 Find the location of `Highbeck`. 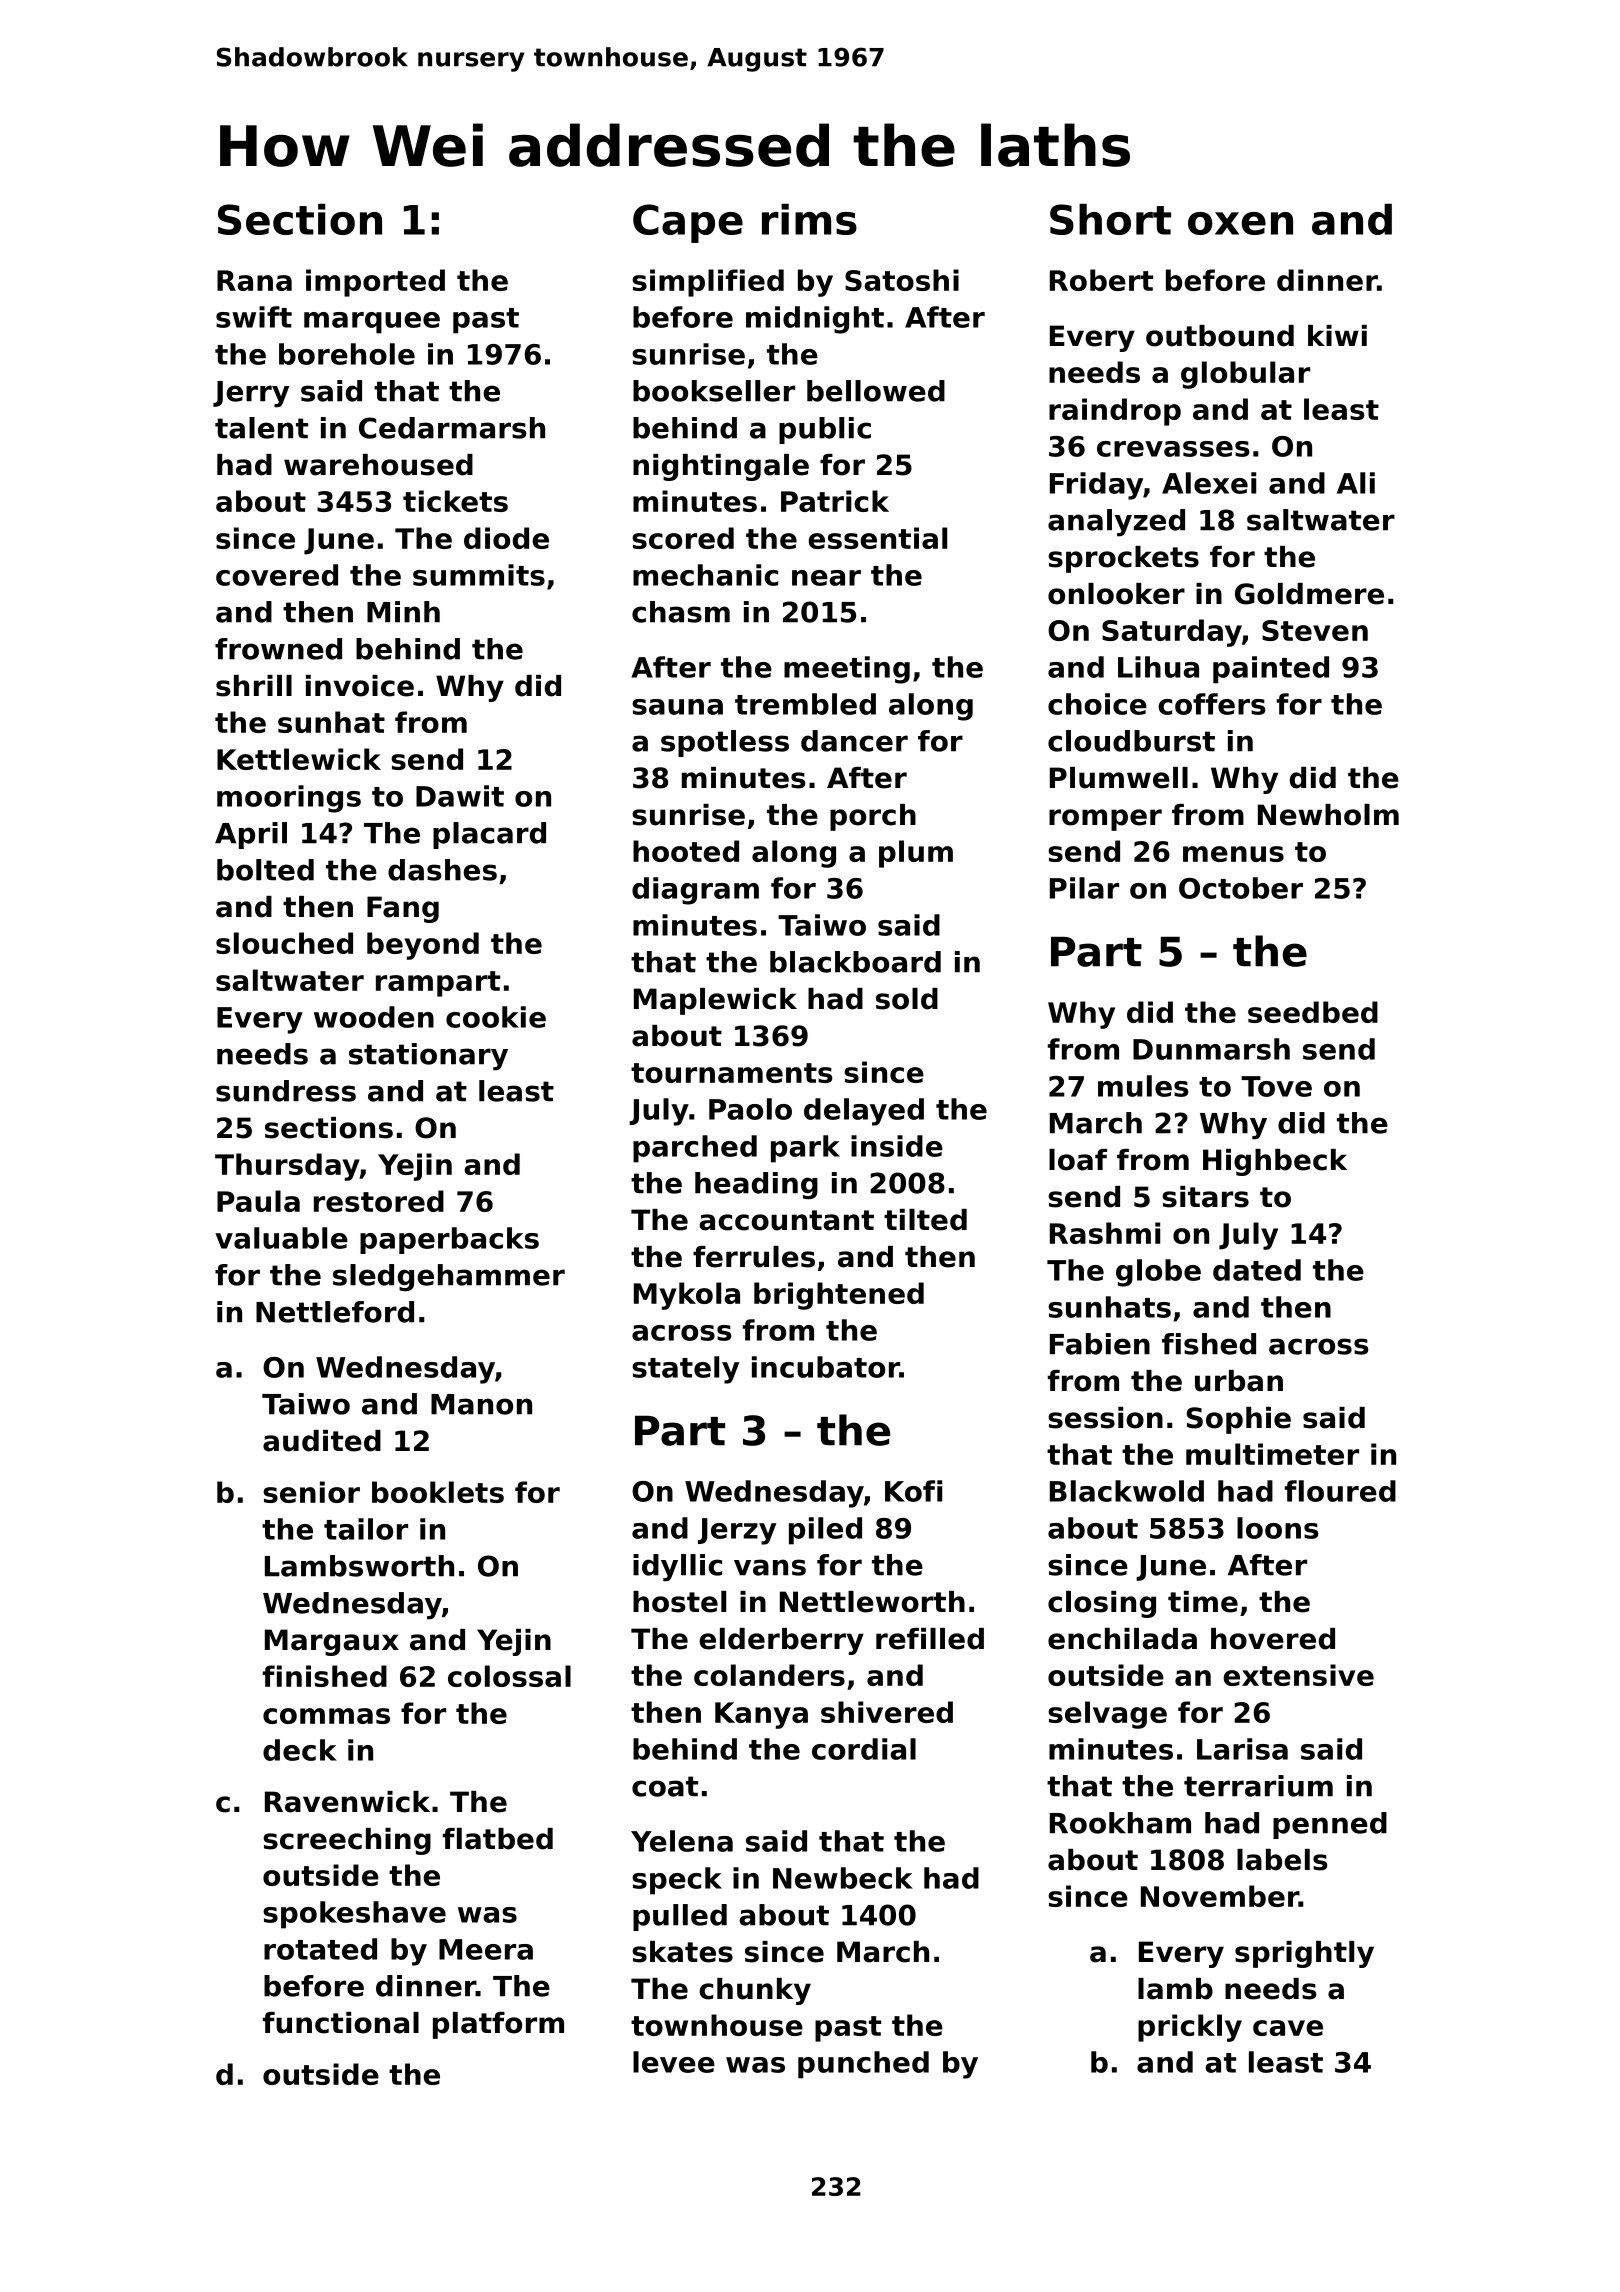

Highbeck is located at coordinates (1275, 1162).
